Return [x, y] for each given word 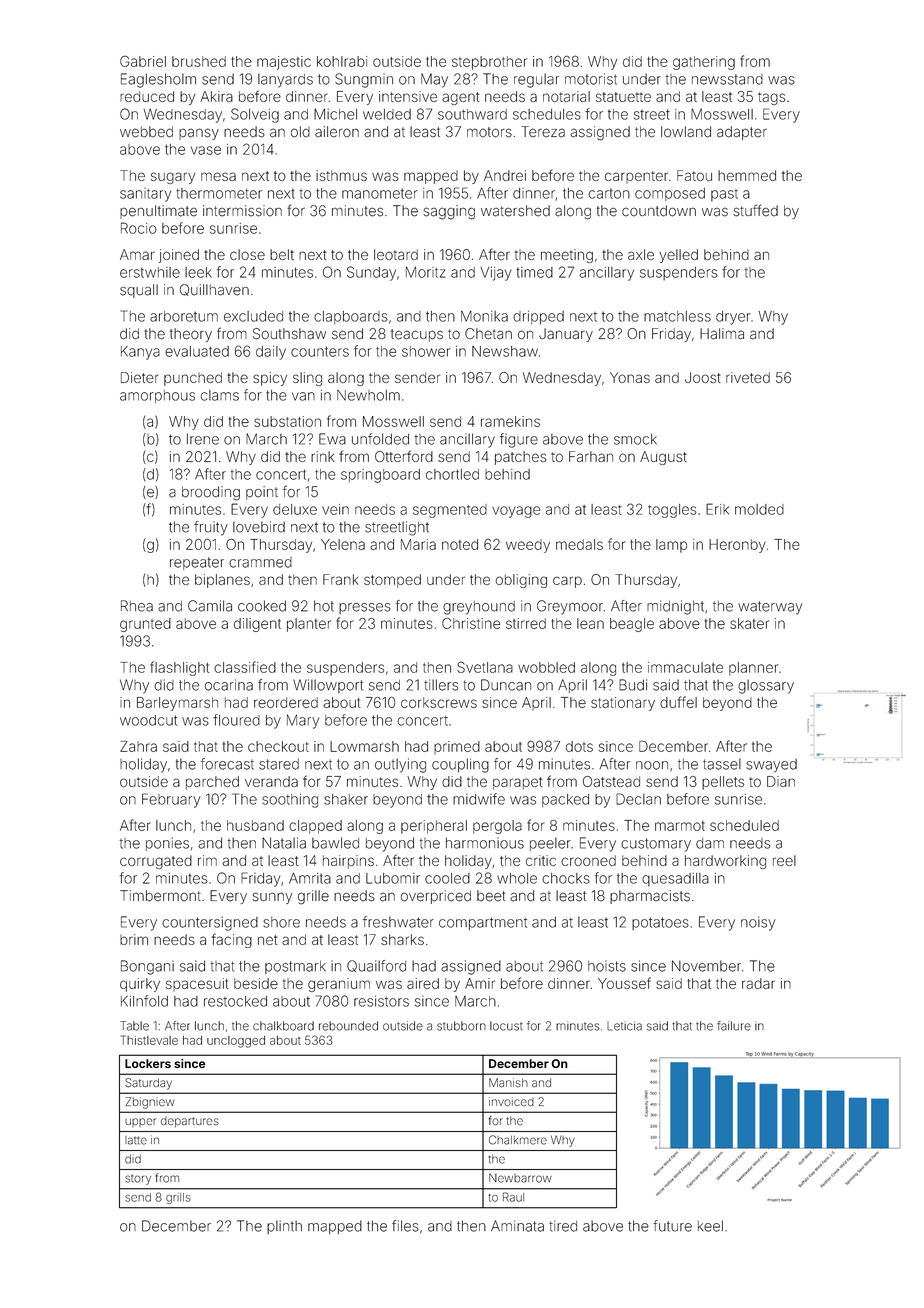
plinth [284, 1227]
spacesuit [197, 984]
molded [759, 509]
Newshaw [505, 351]
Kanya [140, 353]
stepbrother [489, 63]
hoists [607, 966]
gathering [704, 63]
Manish [508, 1083]
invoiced [511, 1101]
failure [734, 1026]
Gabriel [143, 61]
